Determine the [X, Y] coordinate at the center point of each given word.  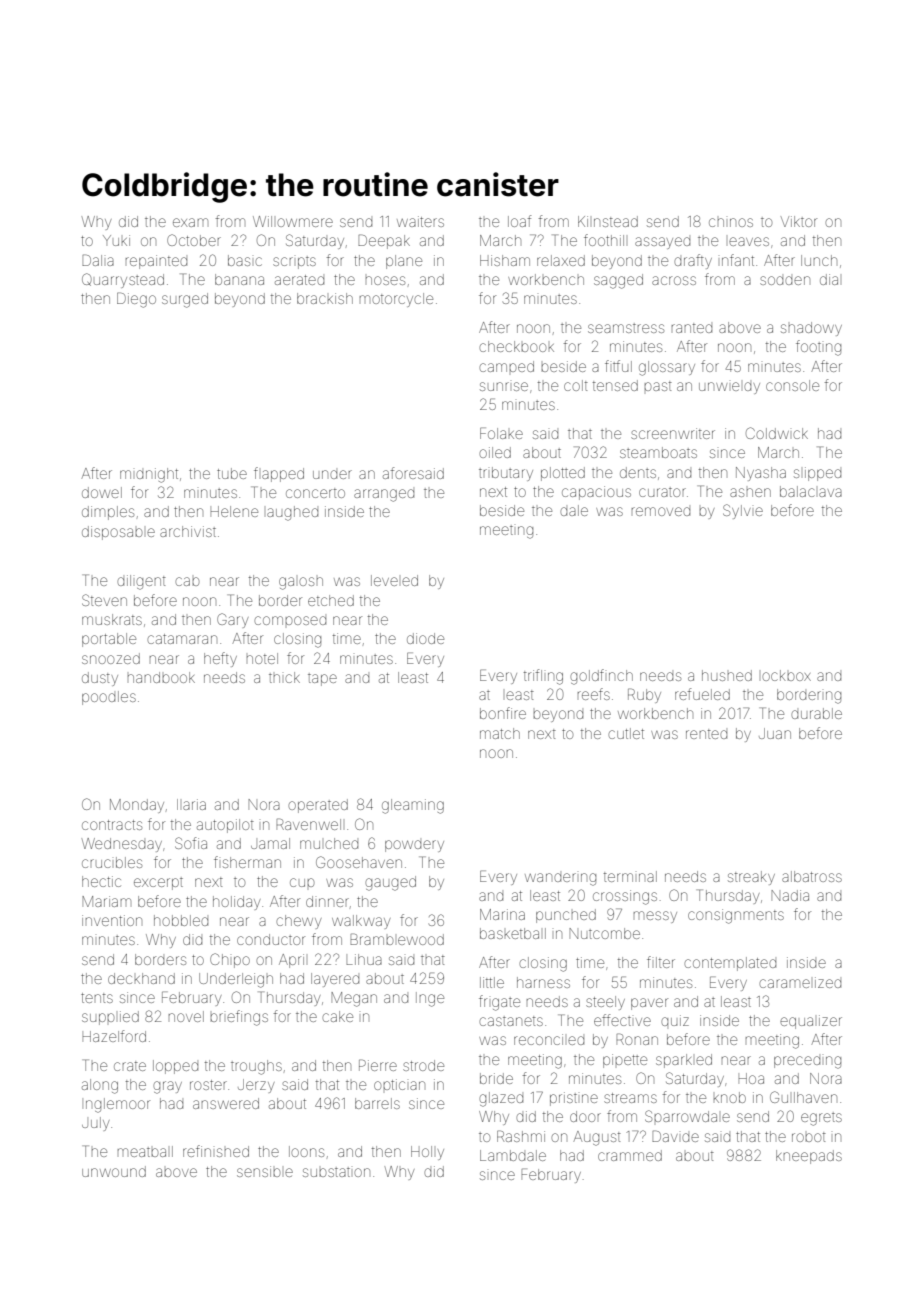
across [674, 280]
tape [322, 679]
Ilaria [191, 804]
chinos [731, 222]
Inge [430, 999]
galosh [301, 583]
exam [190, 222]
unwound [114, 1171]
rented [706, 734]
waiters [420, 221]
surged [185, 300]
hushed [727, 675]
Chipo [230, 960]
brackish [325, 298]
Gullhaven [803, 1097]
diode [425, 638]
